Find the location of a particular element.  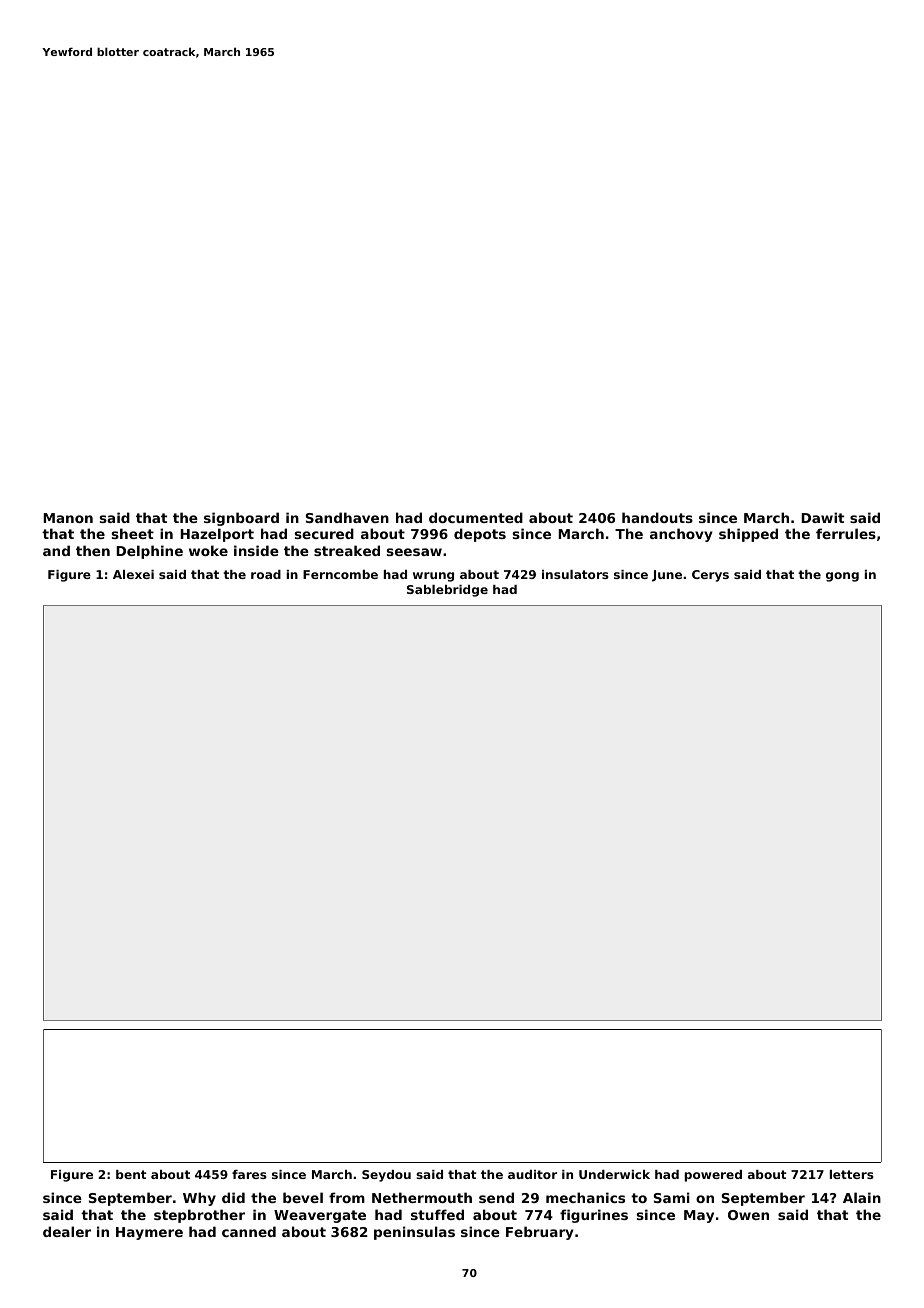

documented is located at coordinates (476, 517).
